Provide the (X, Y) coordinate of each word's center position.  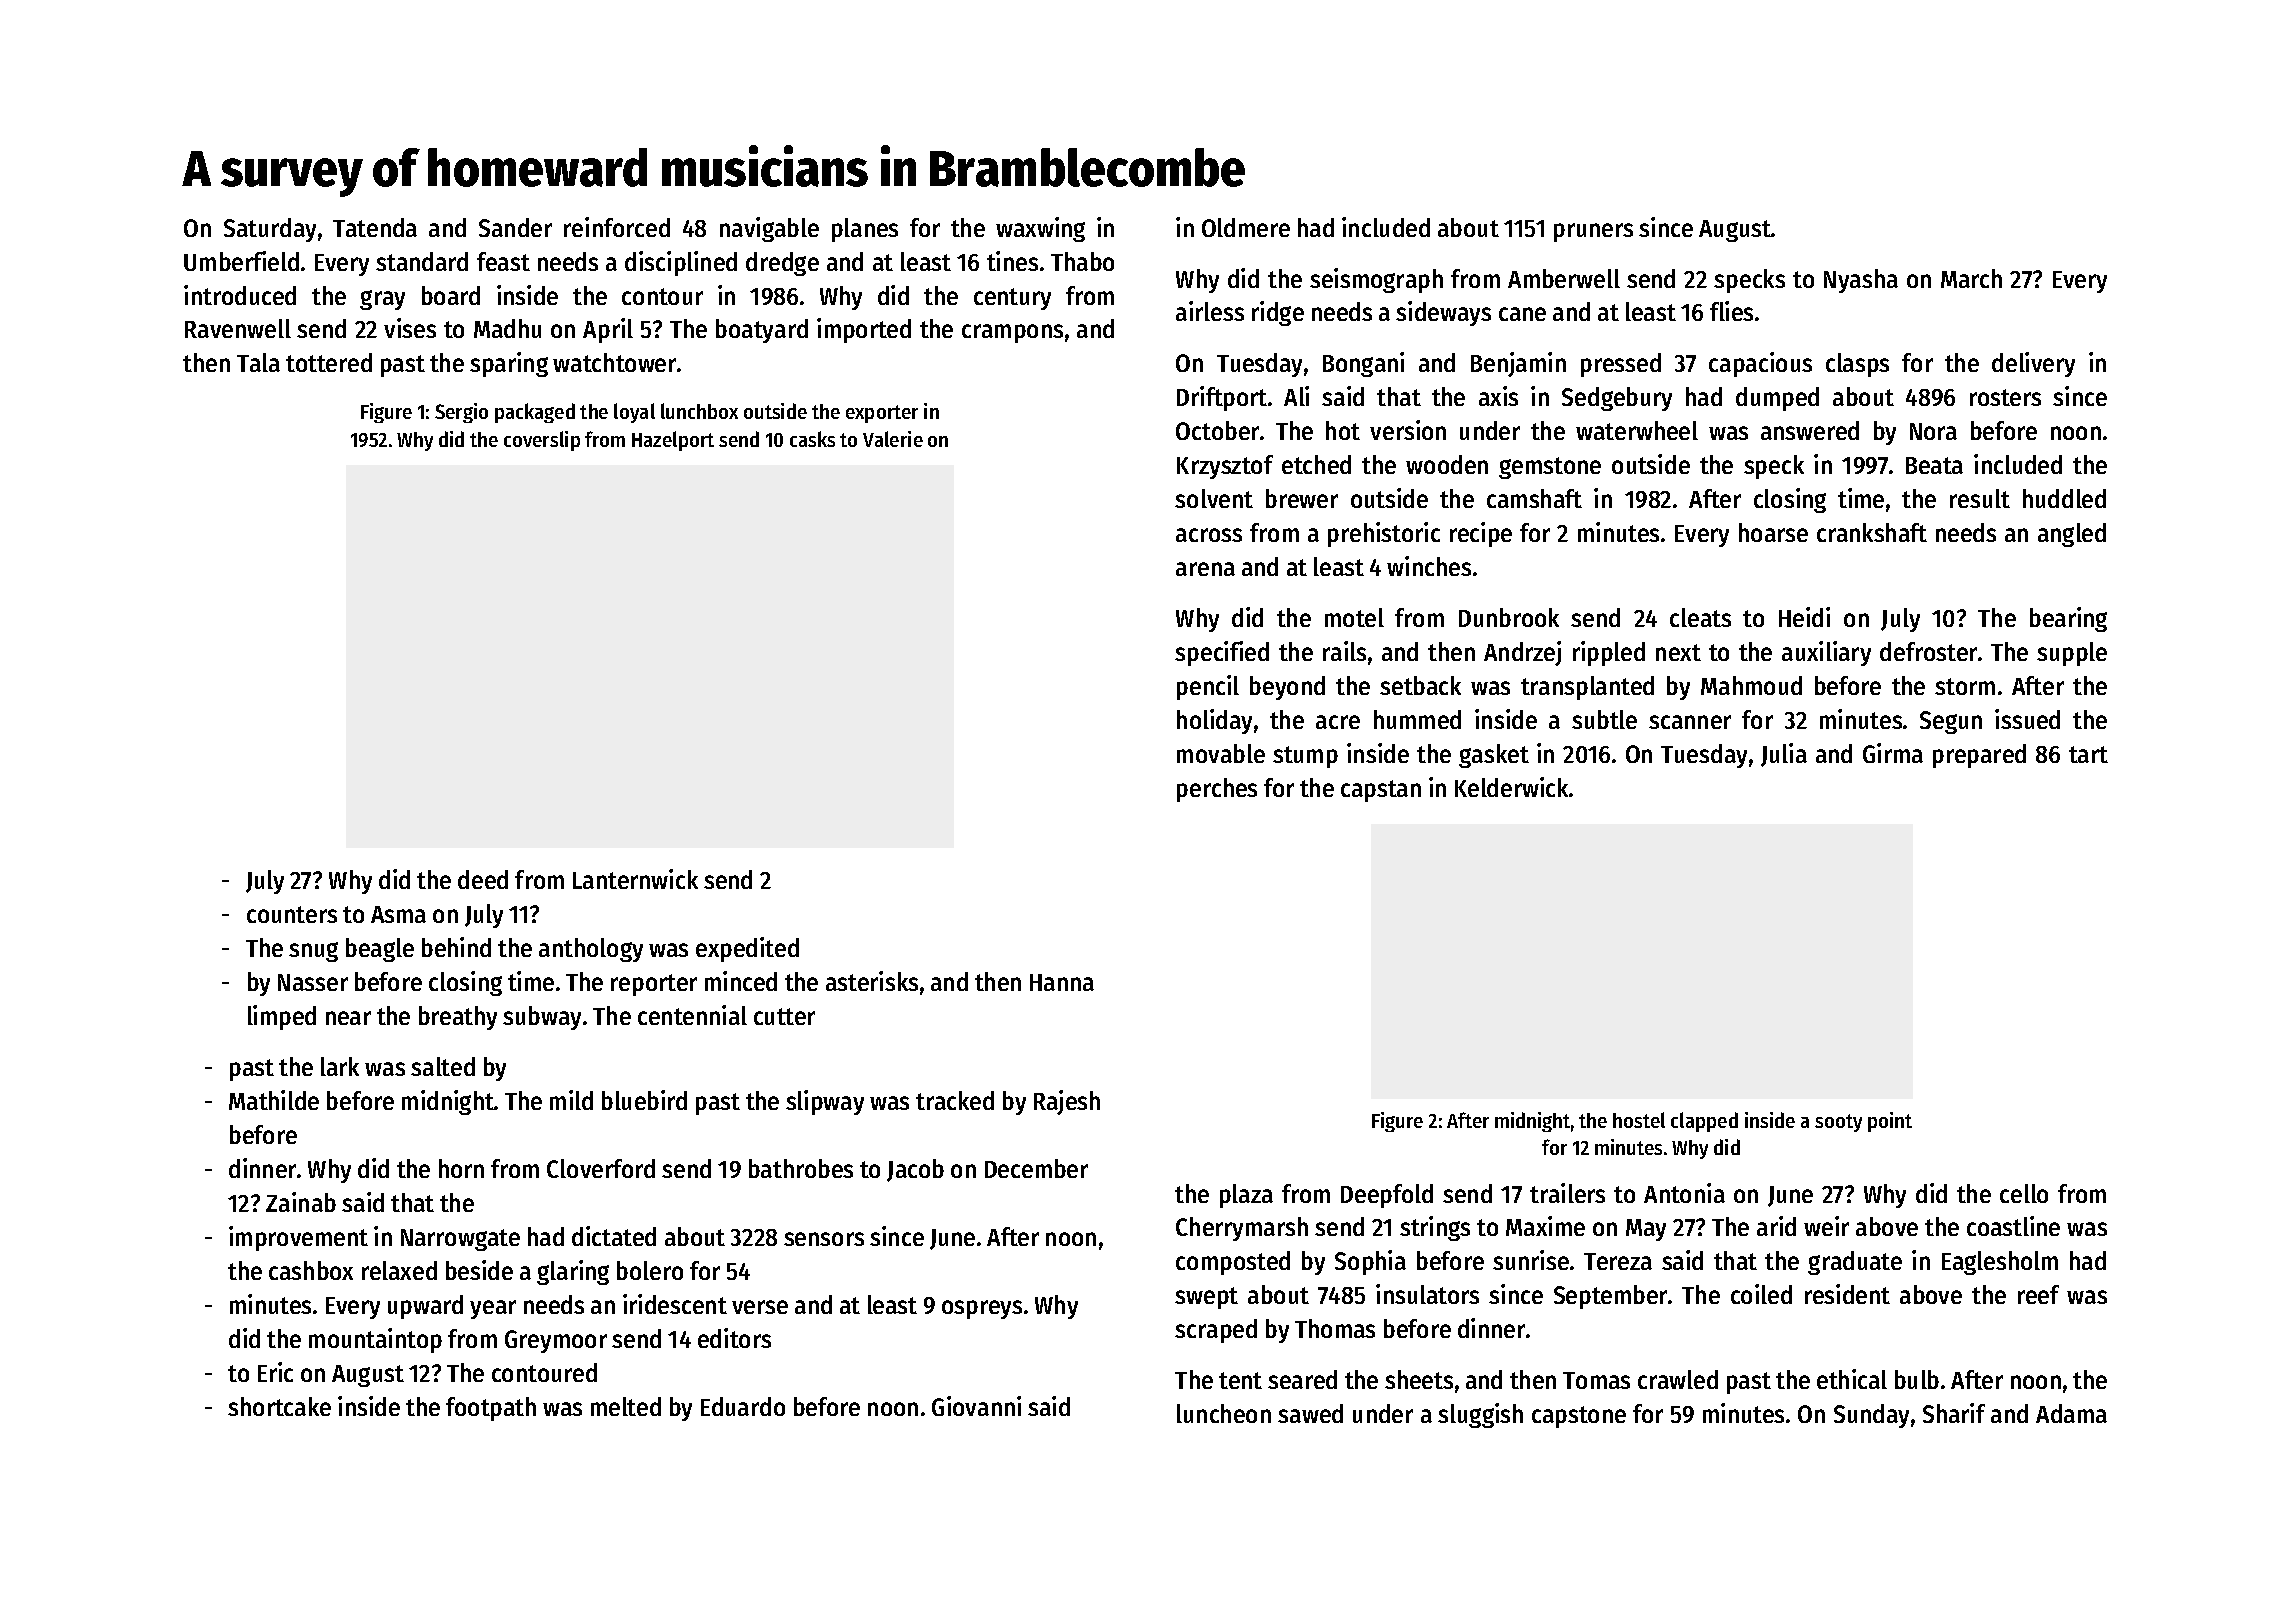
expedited (747, 949)
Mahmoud (1751, 685)
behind (456, 947)
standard (422, 261)
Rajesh (1067, 1102)
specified (1222, 653)
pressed (1621, 365)
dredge (782, 264)
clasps (1857, 365)
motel (1354, 617)
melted (626, 1406)
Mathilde (274, 1100)
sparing (509, 364)
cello (2024, 1193)
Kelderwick (1511, 787)
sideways (1443, 313)
